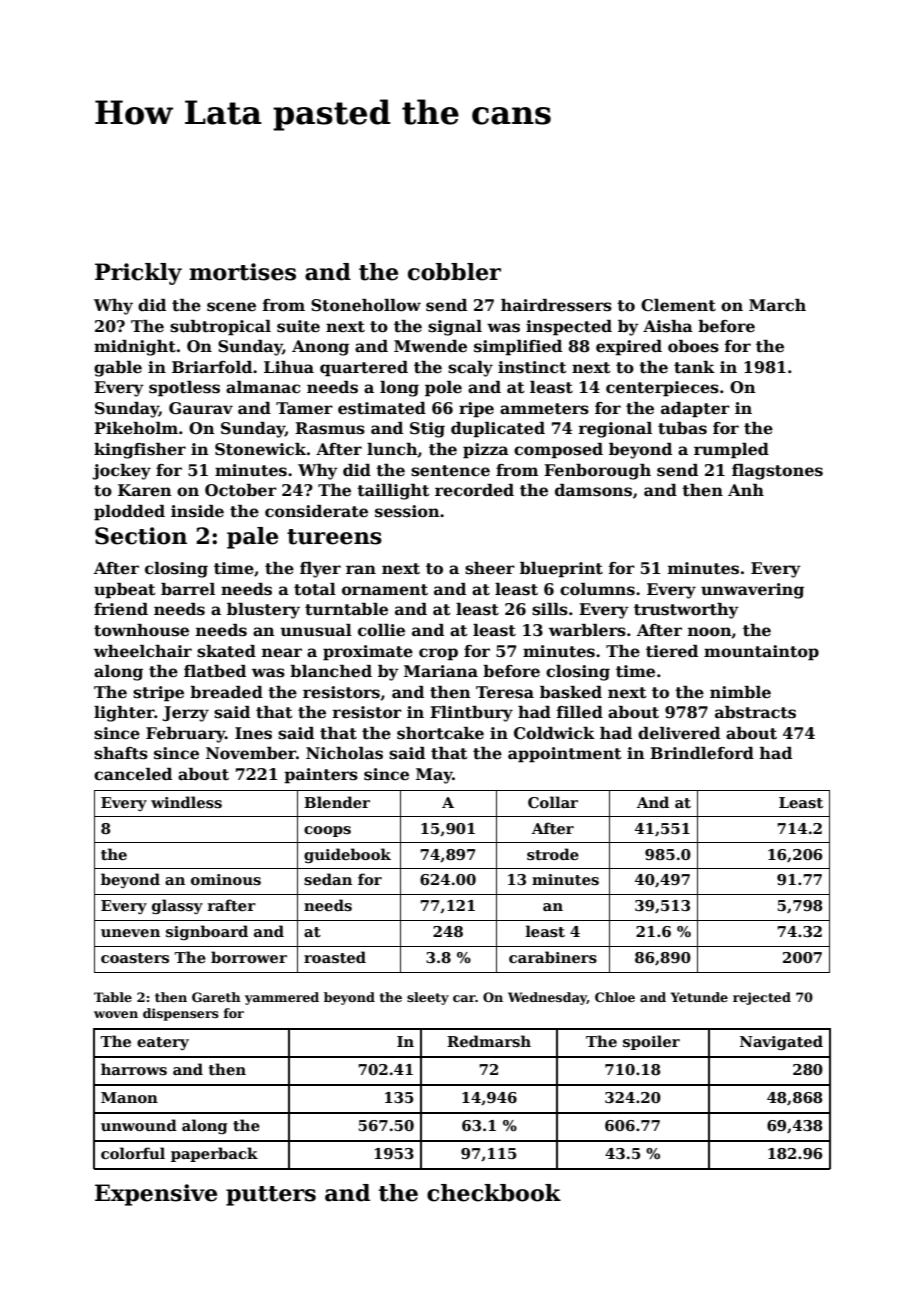 The image size is (924, 1308). What do you see at coordinates (214, 1154) in the screenshot?
I see `paperback` at bounding box center [214, 1154].
